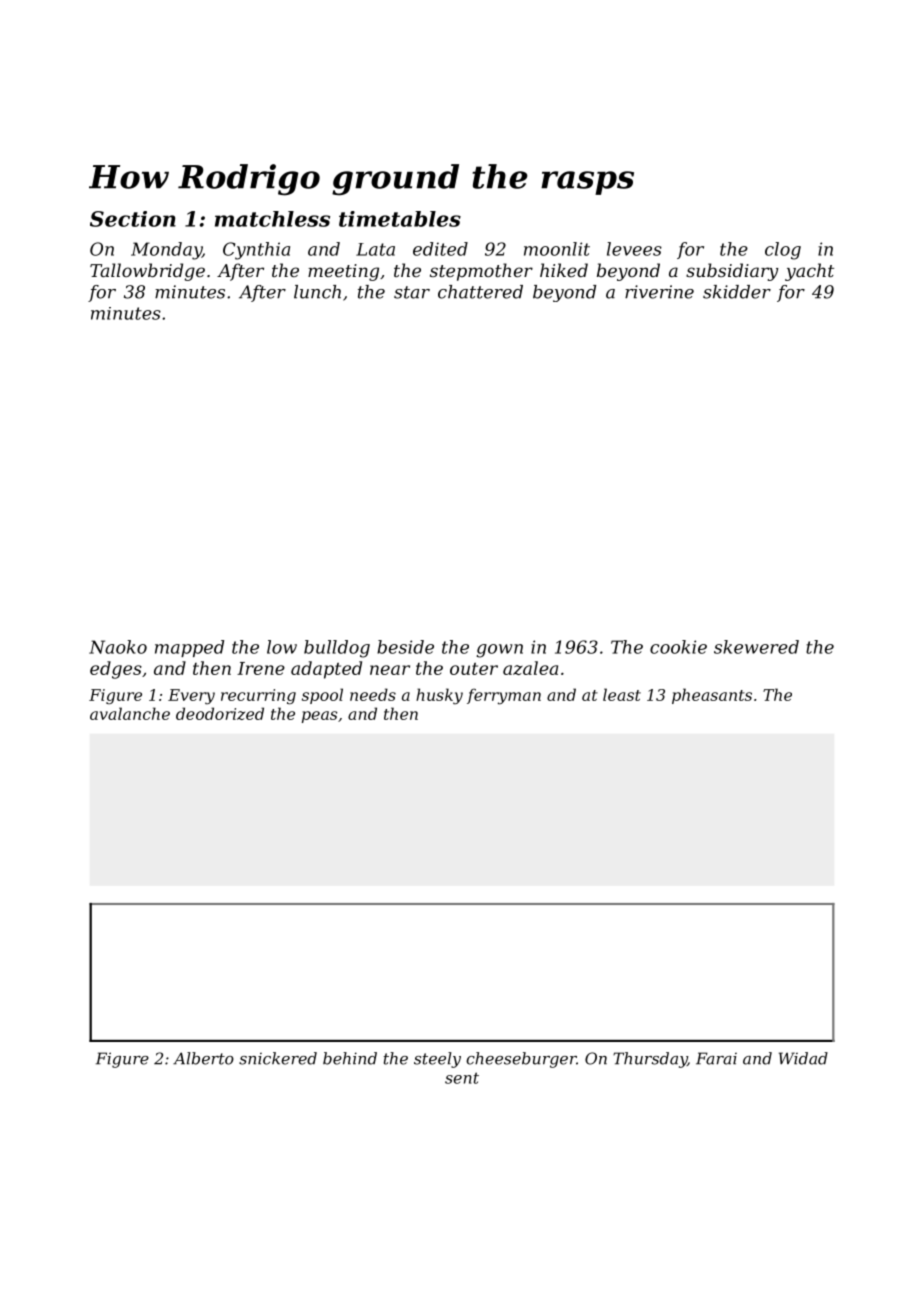 Image resolution: width=924 pixels, height=1311 pixels. I want to click on least, so click(622, 694).
